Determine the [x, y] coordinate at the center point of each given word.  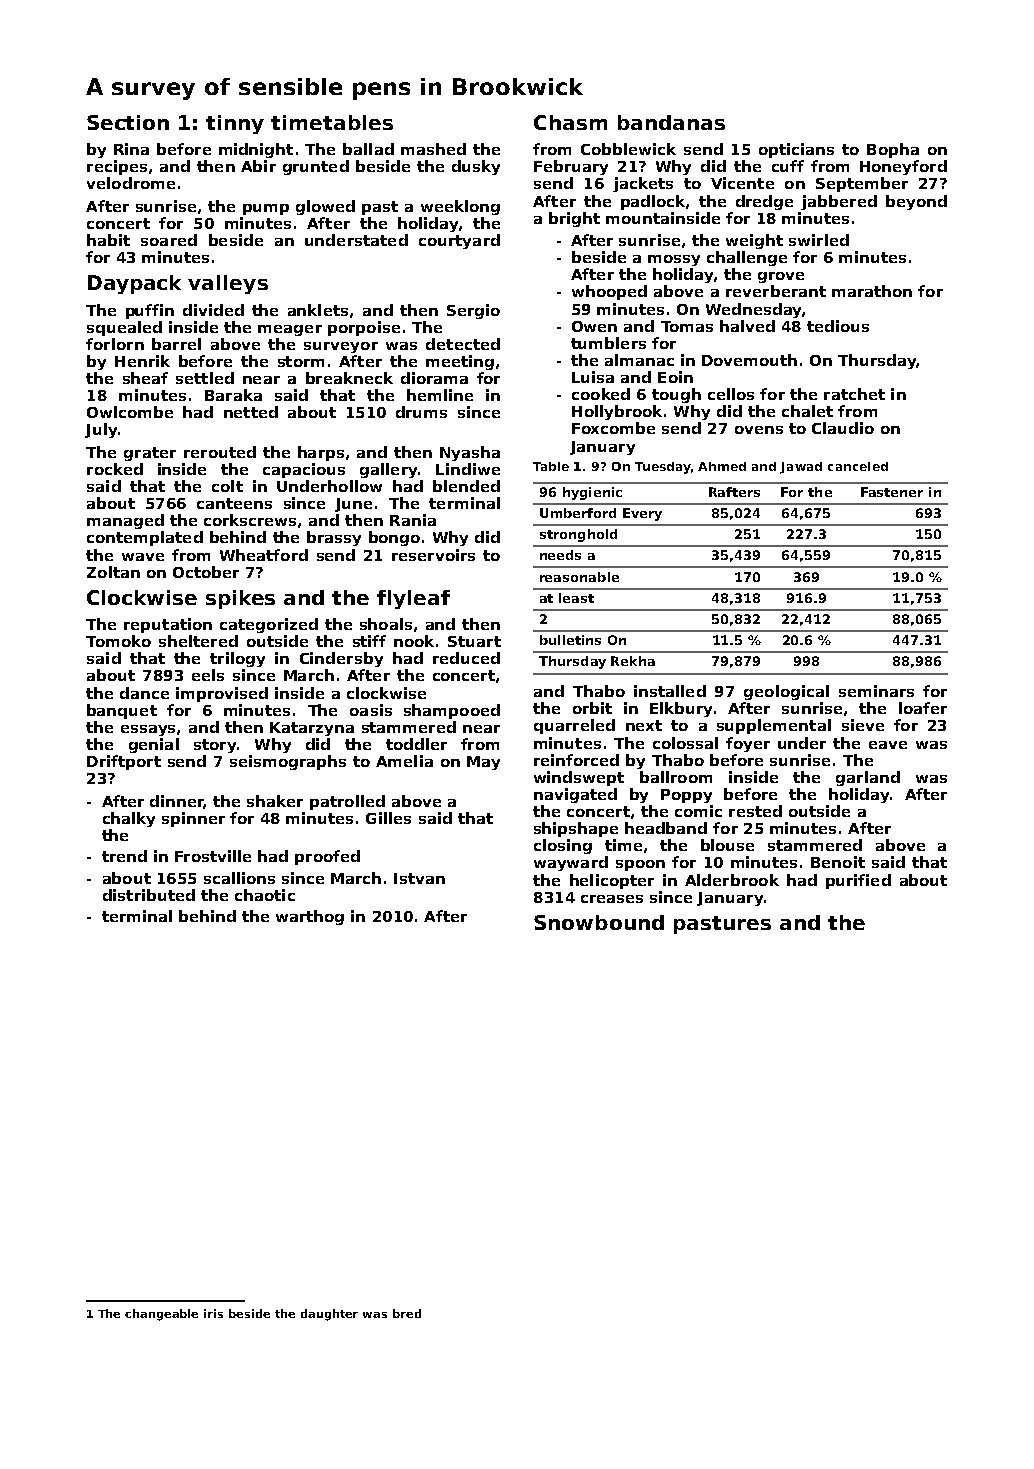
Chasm [570, 122]
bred [407, 1313]
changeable [161, 1315]
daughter [329, 1315]
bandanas [671, 122]
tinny [235, 124]
